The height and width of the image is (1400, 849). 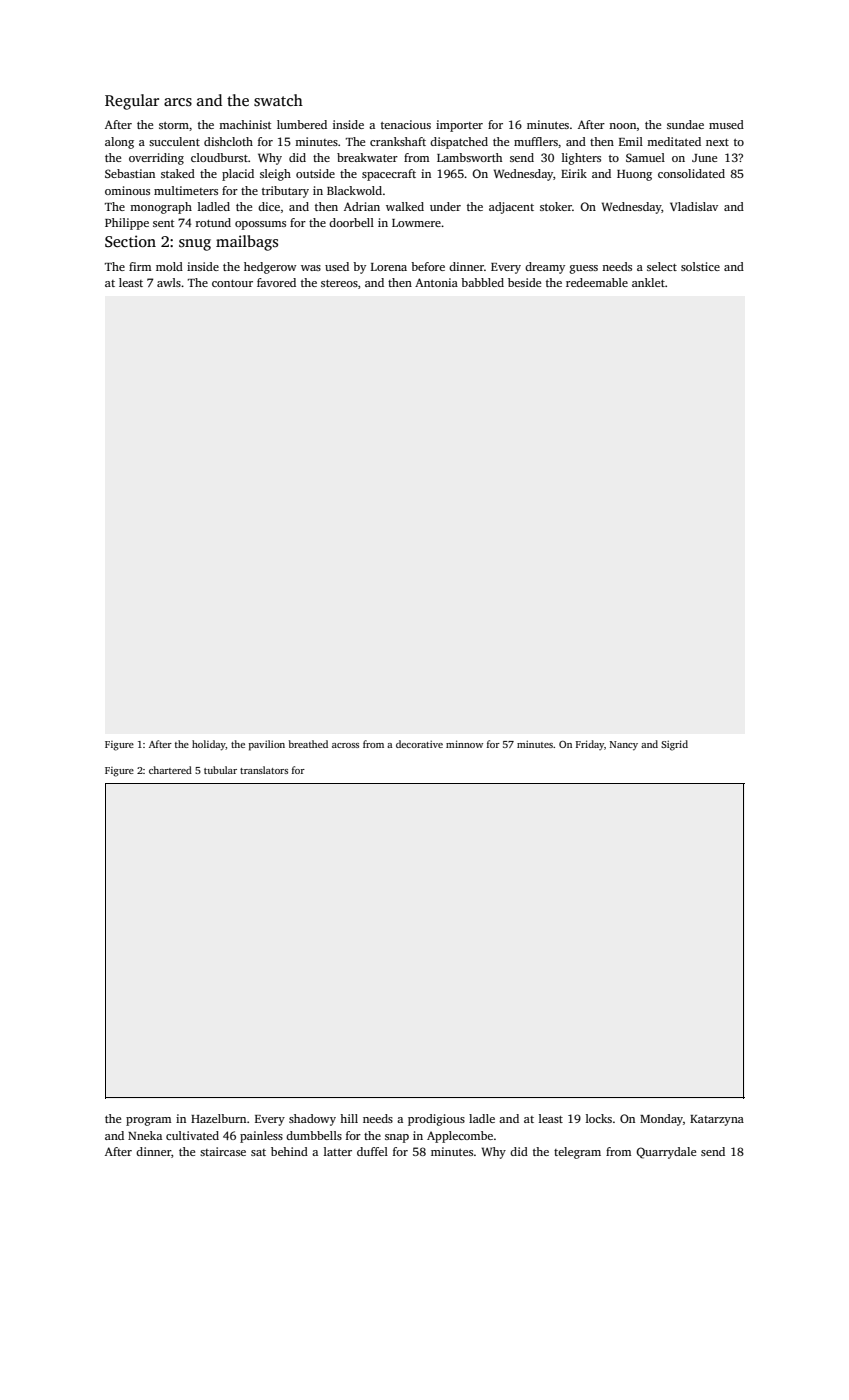 What do you see at coordinates (624, 746) in the image?
I see `Nancy` at bounding box center [624, 746].
